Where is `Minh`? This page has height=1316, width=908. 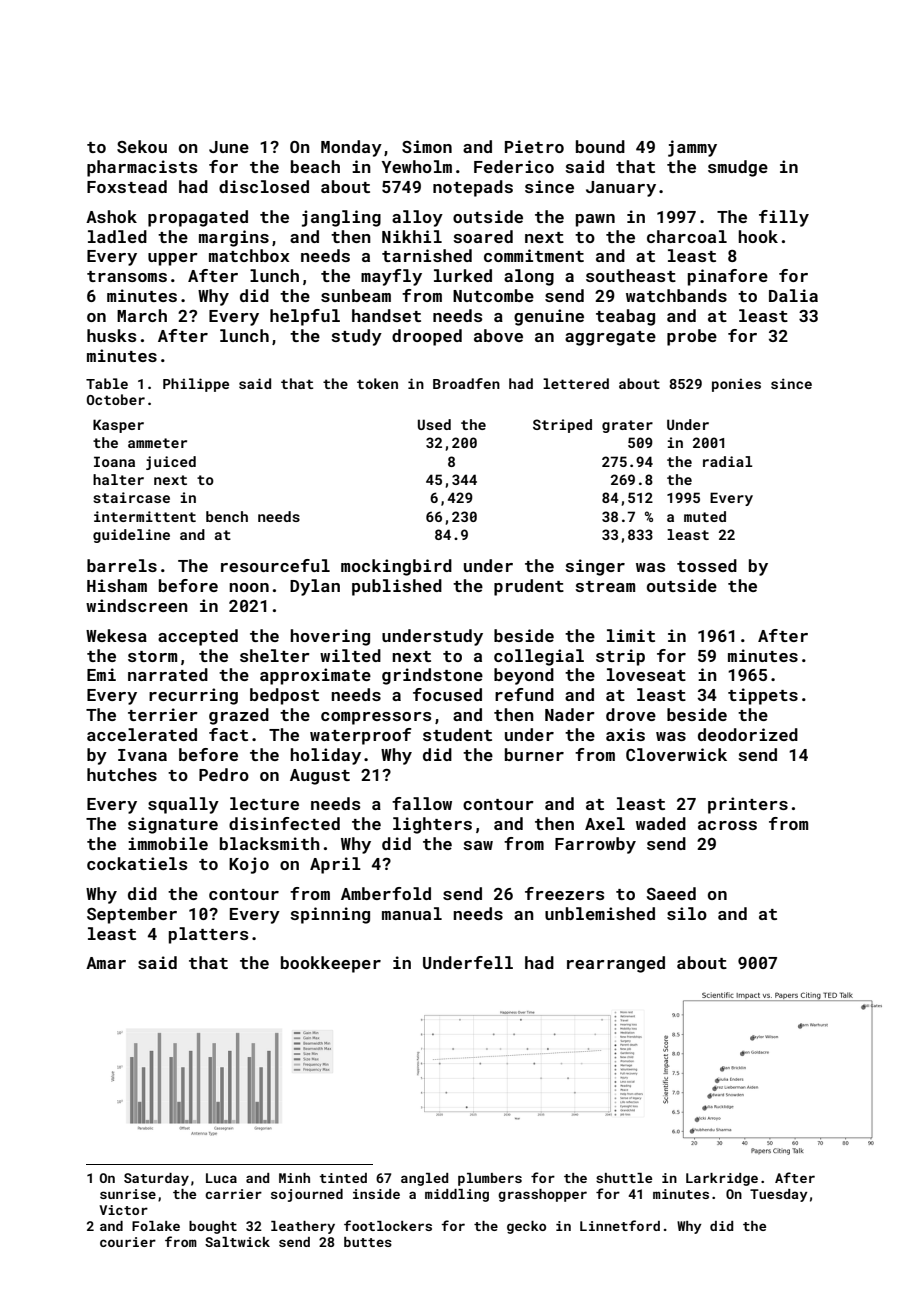 Minh is located at coordinates (294, 1178).
